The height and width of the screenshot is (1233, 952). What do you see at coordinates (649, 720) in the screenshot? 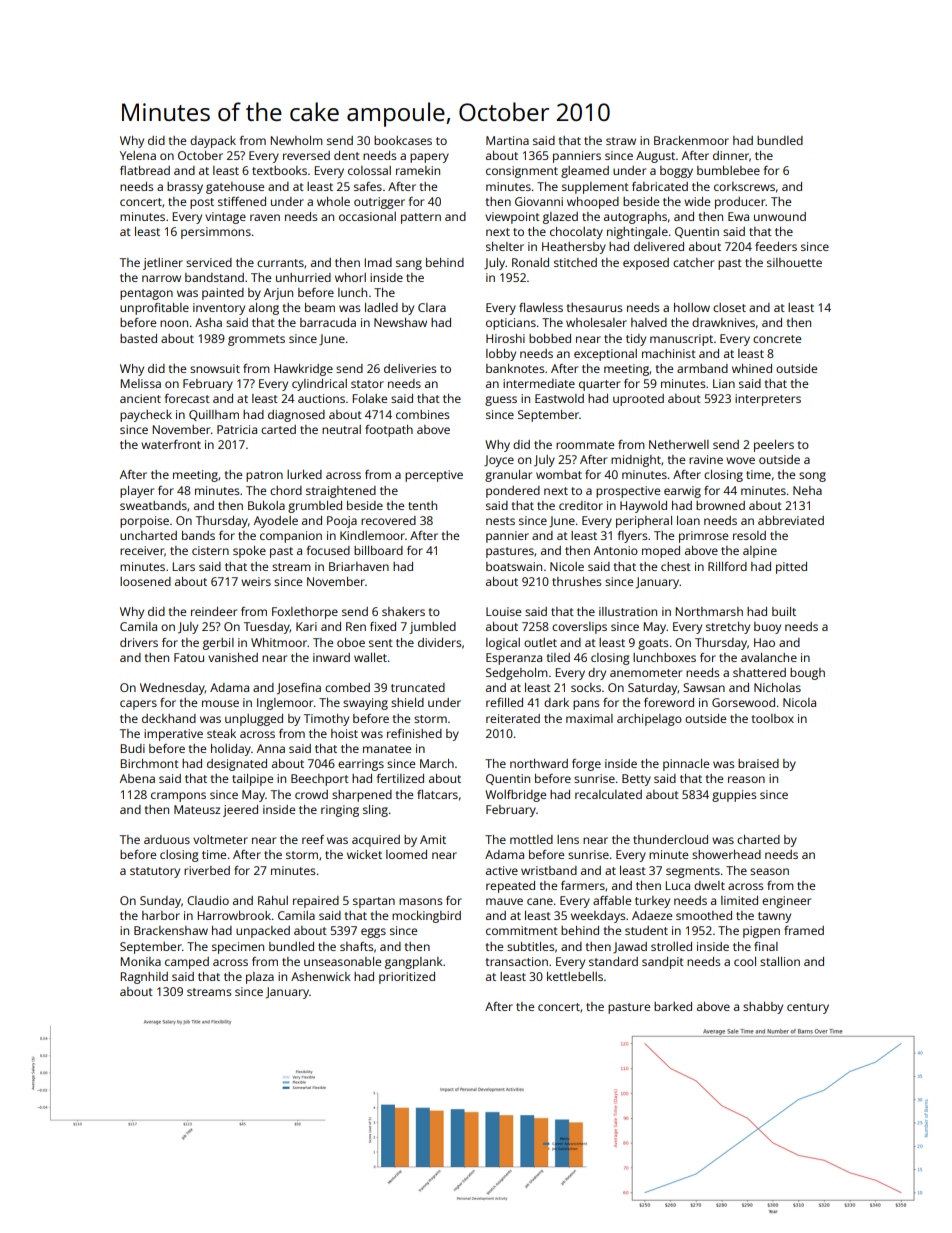
I see `archipelago` at bounding box center [649, 720].
